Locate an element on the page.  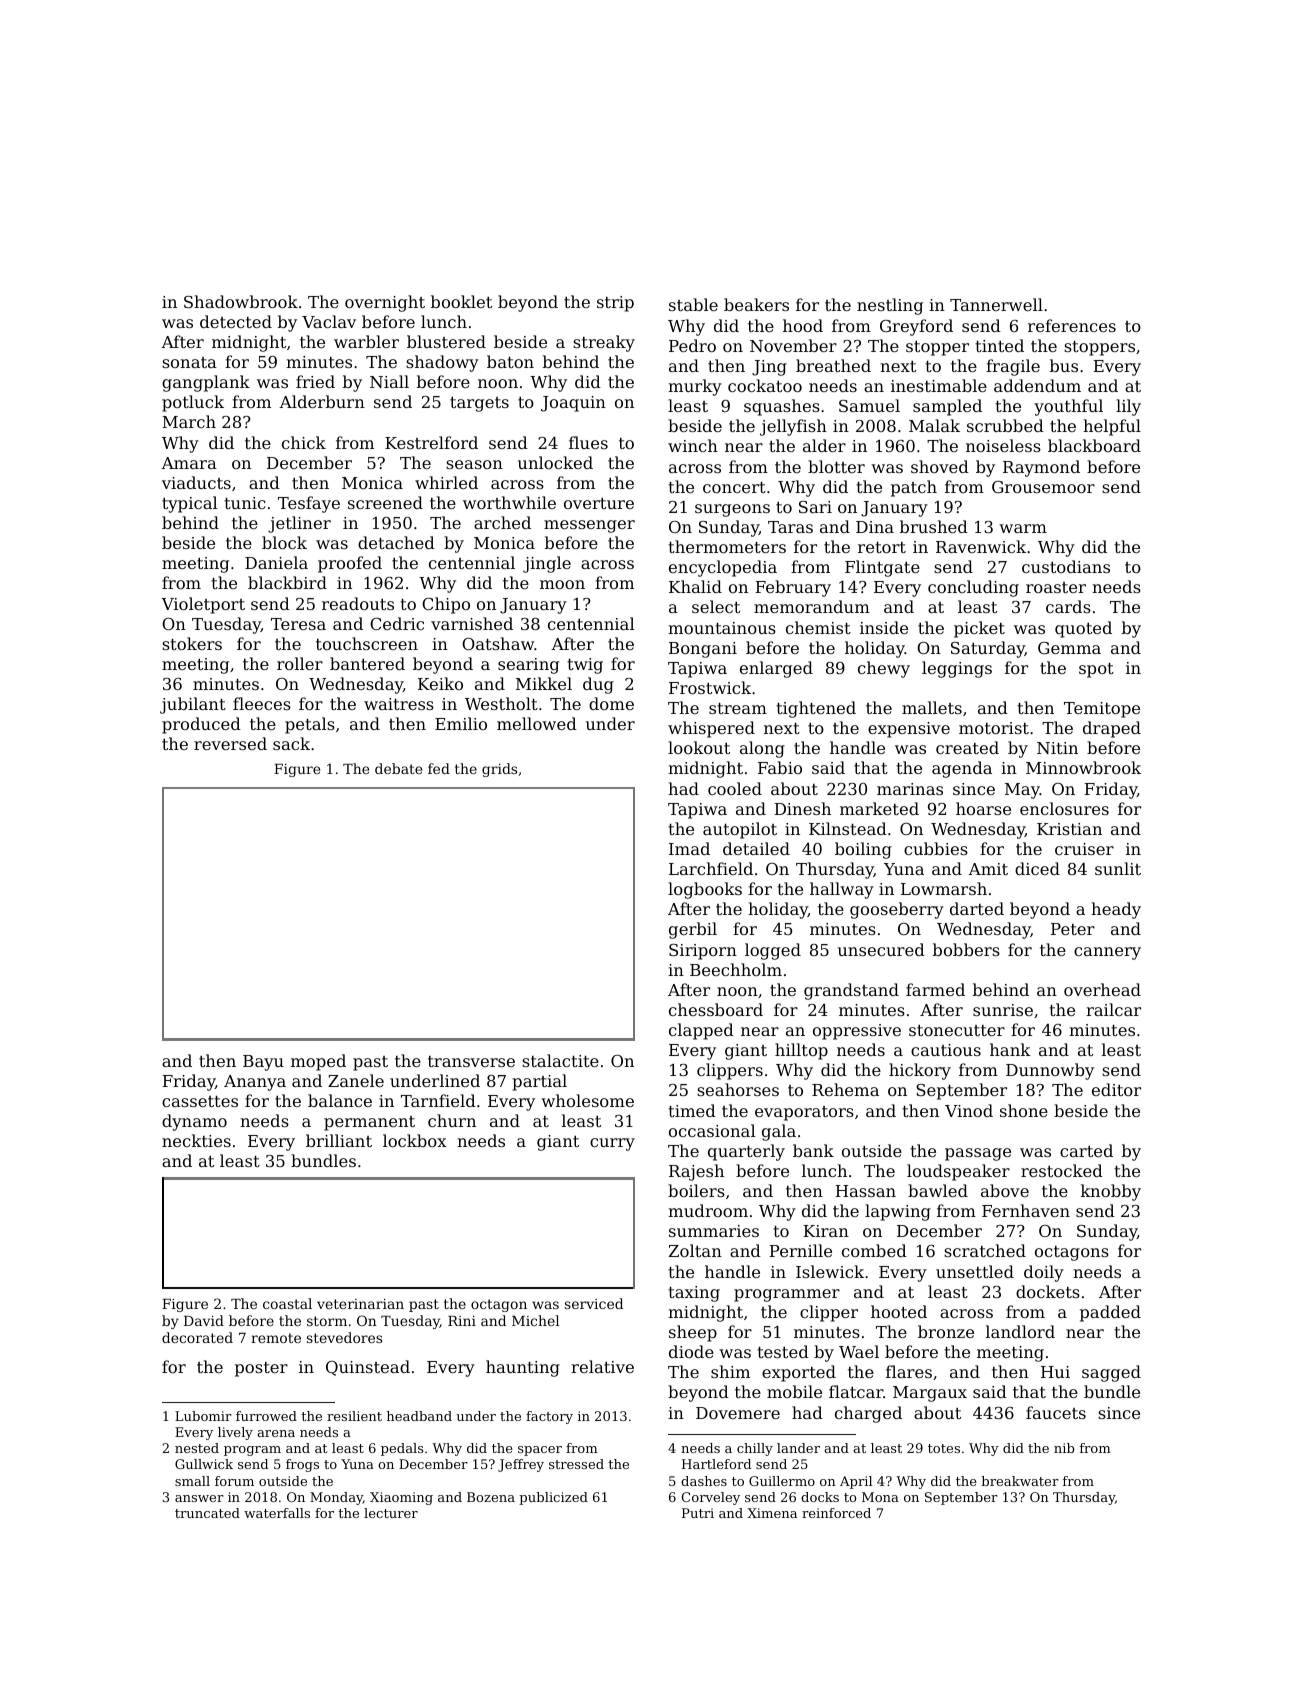
lively is located at coordinates (235, 1433).
